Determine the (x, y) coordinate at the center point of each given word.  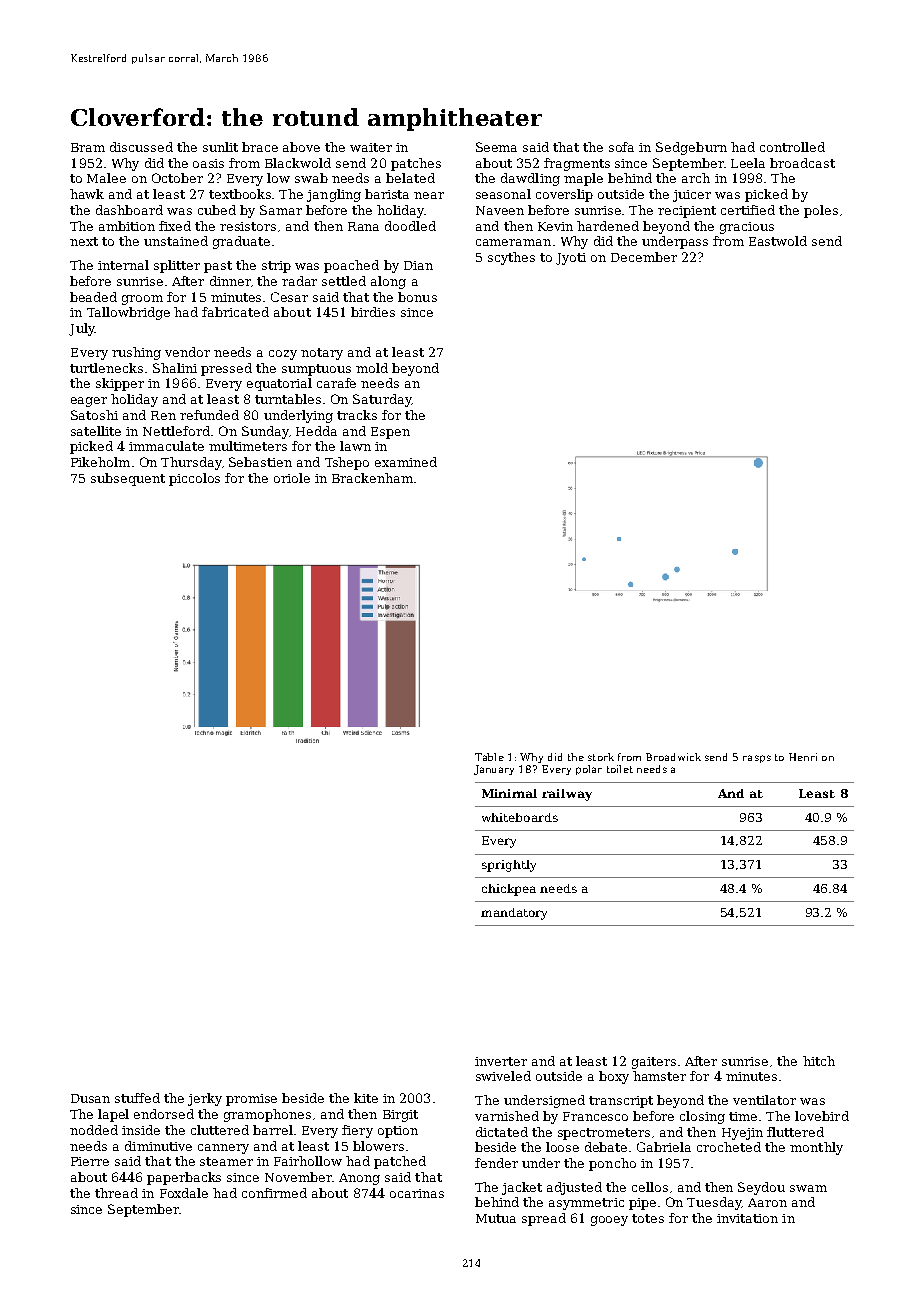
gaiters (654, 1063)
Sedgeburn (691, 148)
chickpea (509, 890)
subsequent (128, 479)
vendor (187, 352)
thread (116, 1193)
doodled (410, 226)
